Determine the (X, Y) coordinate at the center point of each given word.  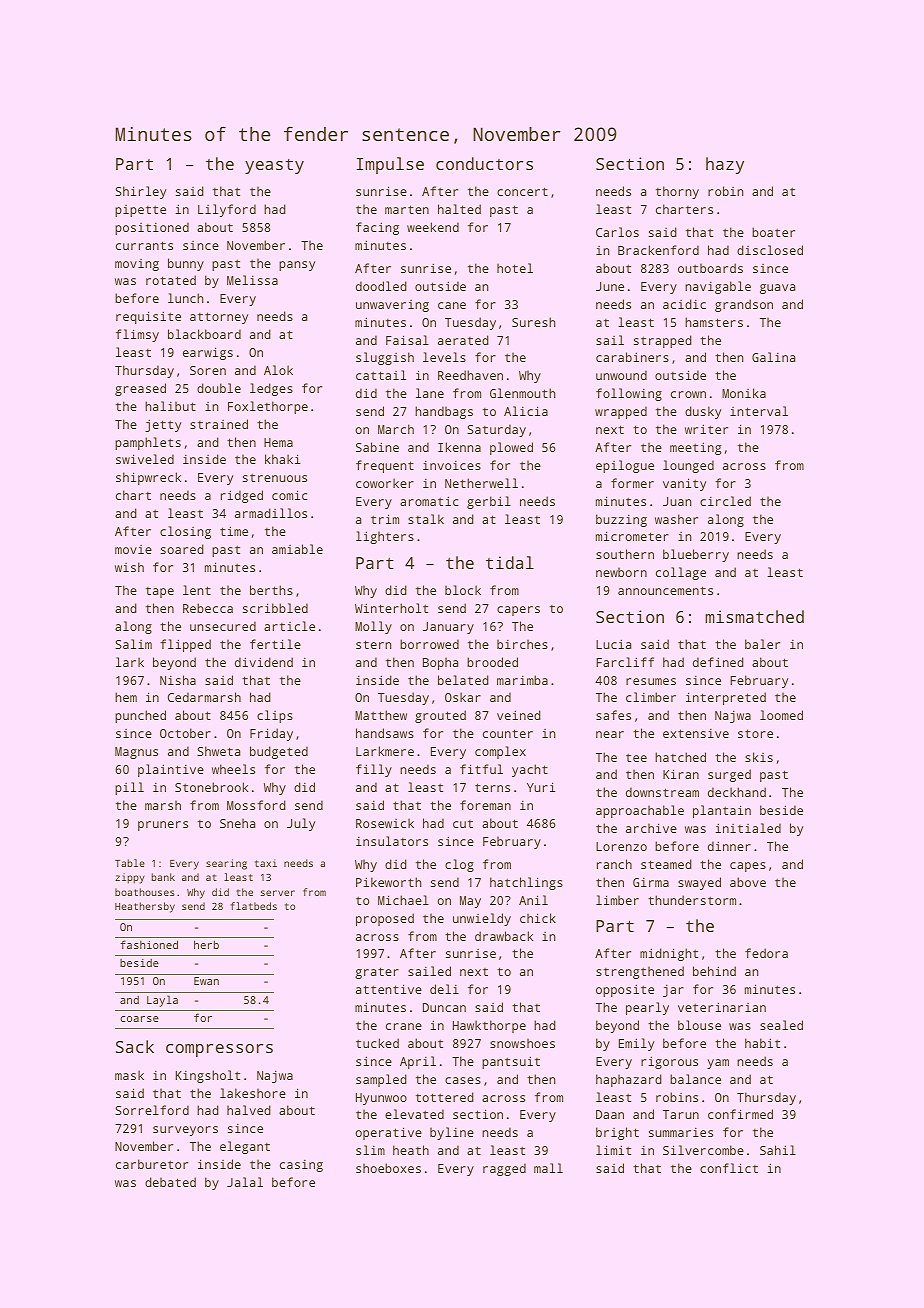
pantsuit (511, 1062)
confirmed (740, 1114)
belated (463, 680)
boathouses (145, 892)
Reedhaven (470, 375)
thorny (677, 192)
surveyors (185, 1131)
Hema (278, 442)
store (755, 733)
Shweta (218, 751)
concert (522, 191)
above (748, 882)
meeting (695, 448)
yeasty (274, 166)
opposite (625, 990)
